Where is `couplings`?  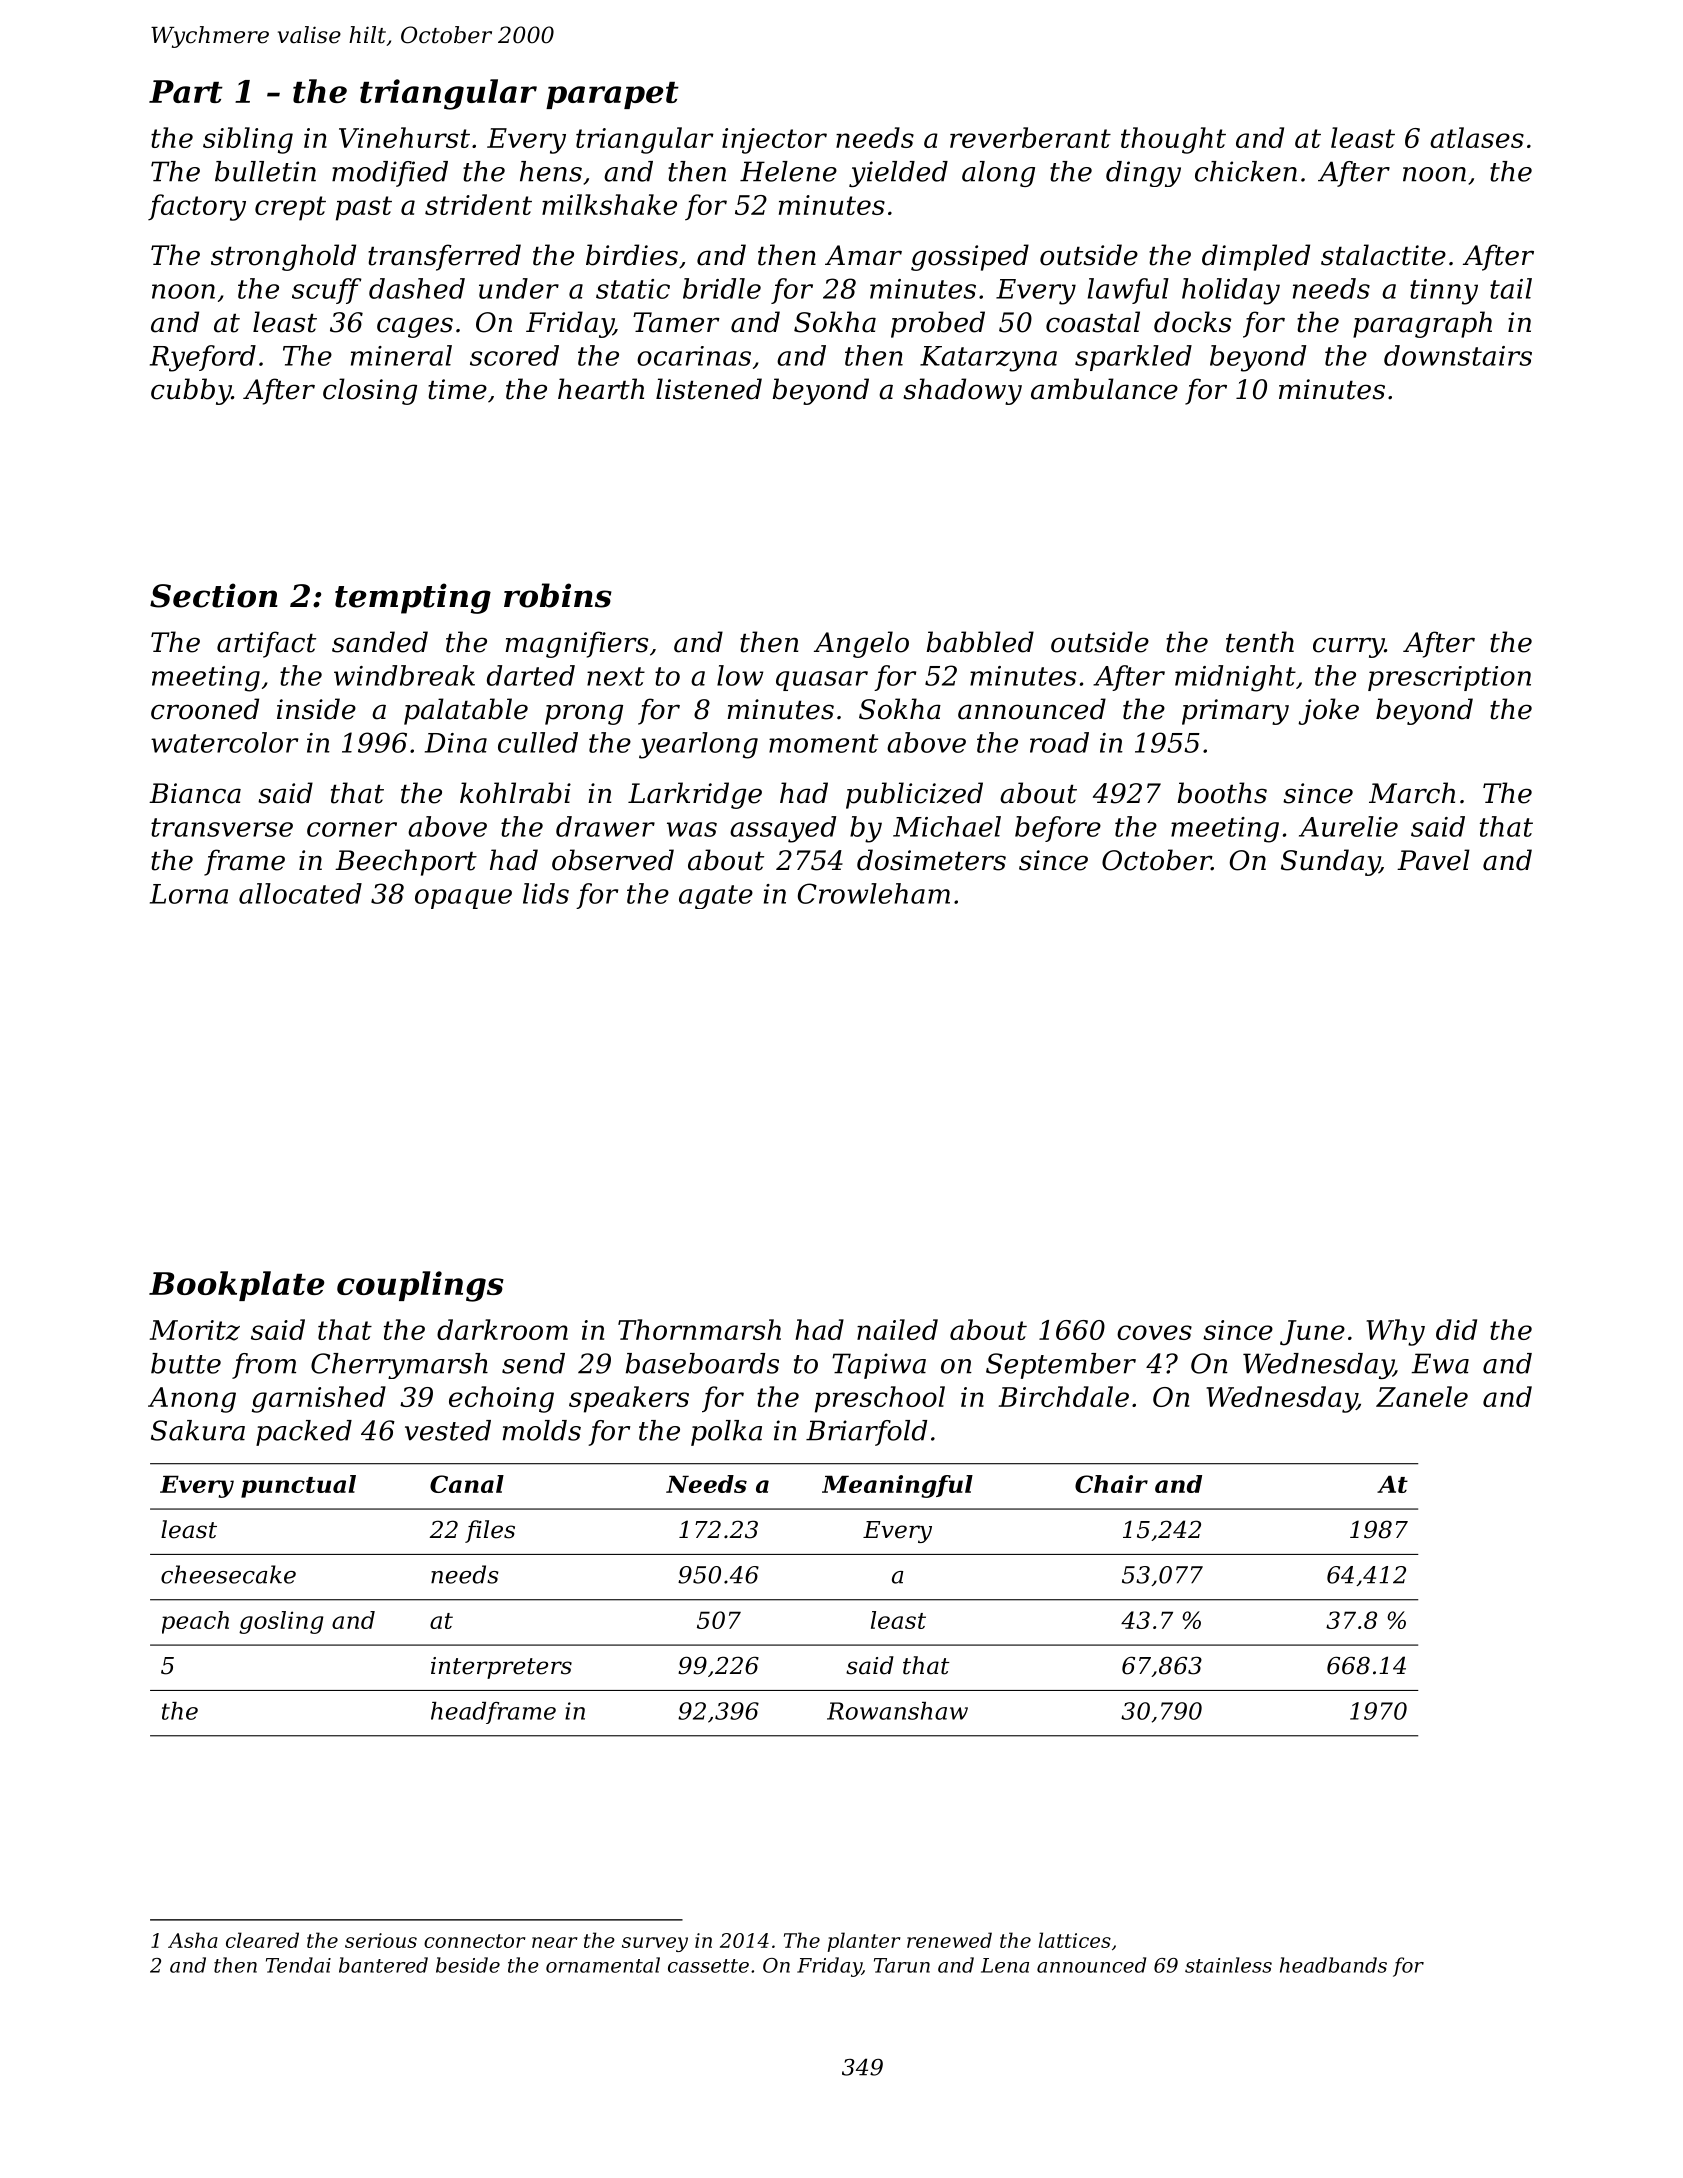
couplings is located at coordinates (420, 1286).
